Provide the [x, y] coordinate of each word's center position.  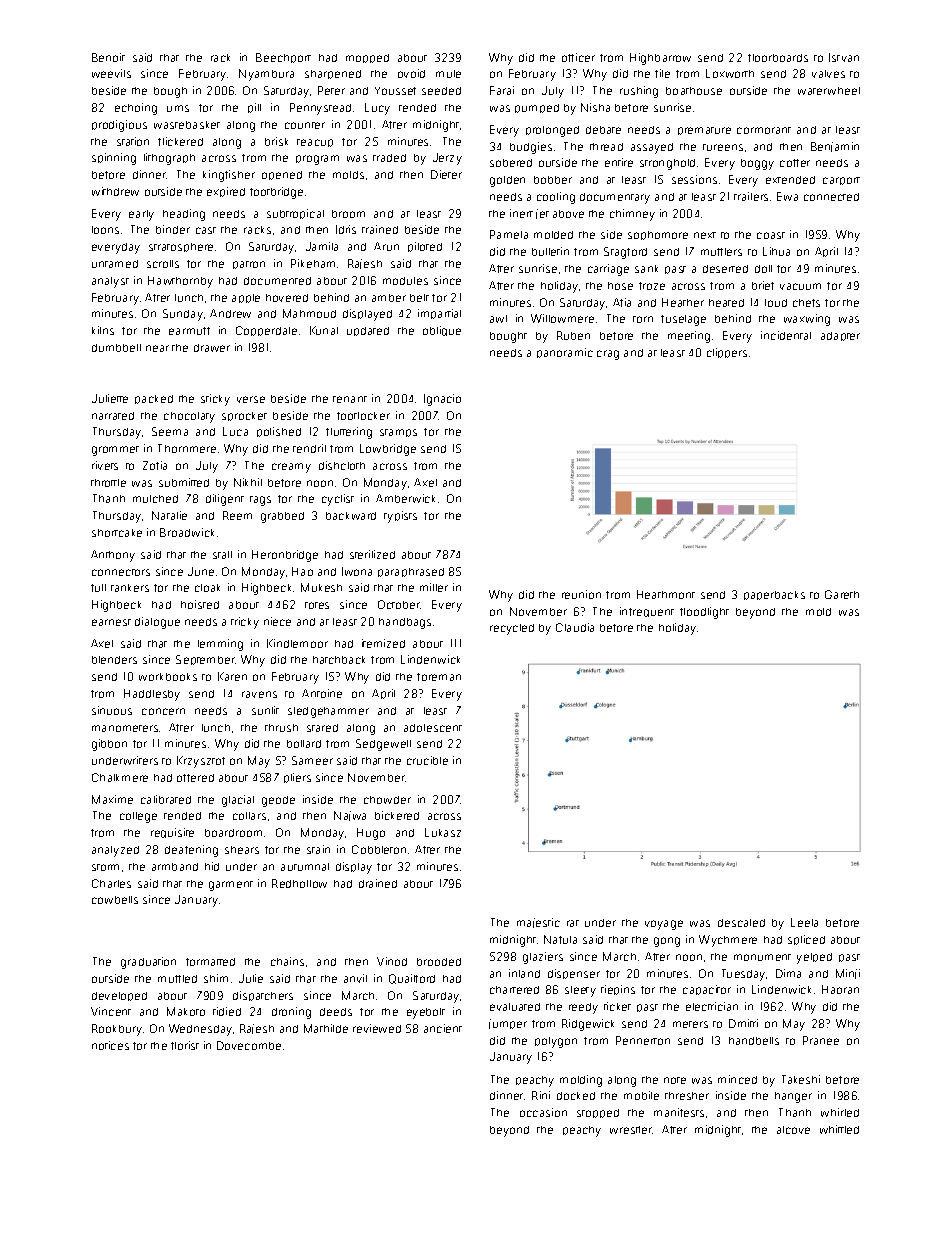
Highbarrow [660, 59]
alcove [793, 1130]
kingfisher [229, 176]
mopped [367, 58]
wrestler [631, 1130]
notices [110, 1045]
